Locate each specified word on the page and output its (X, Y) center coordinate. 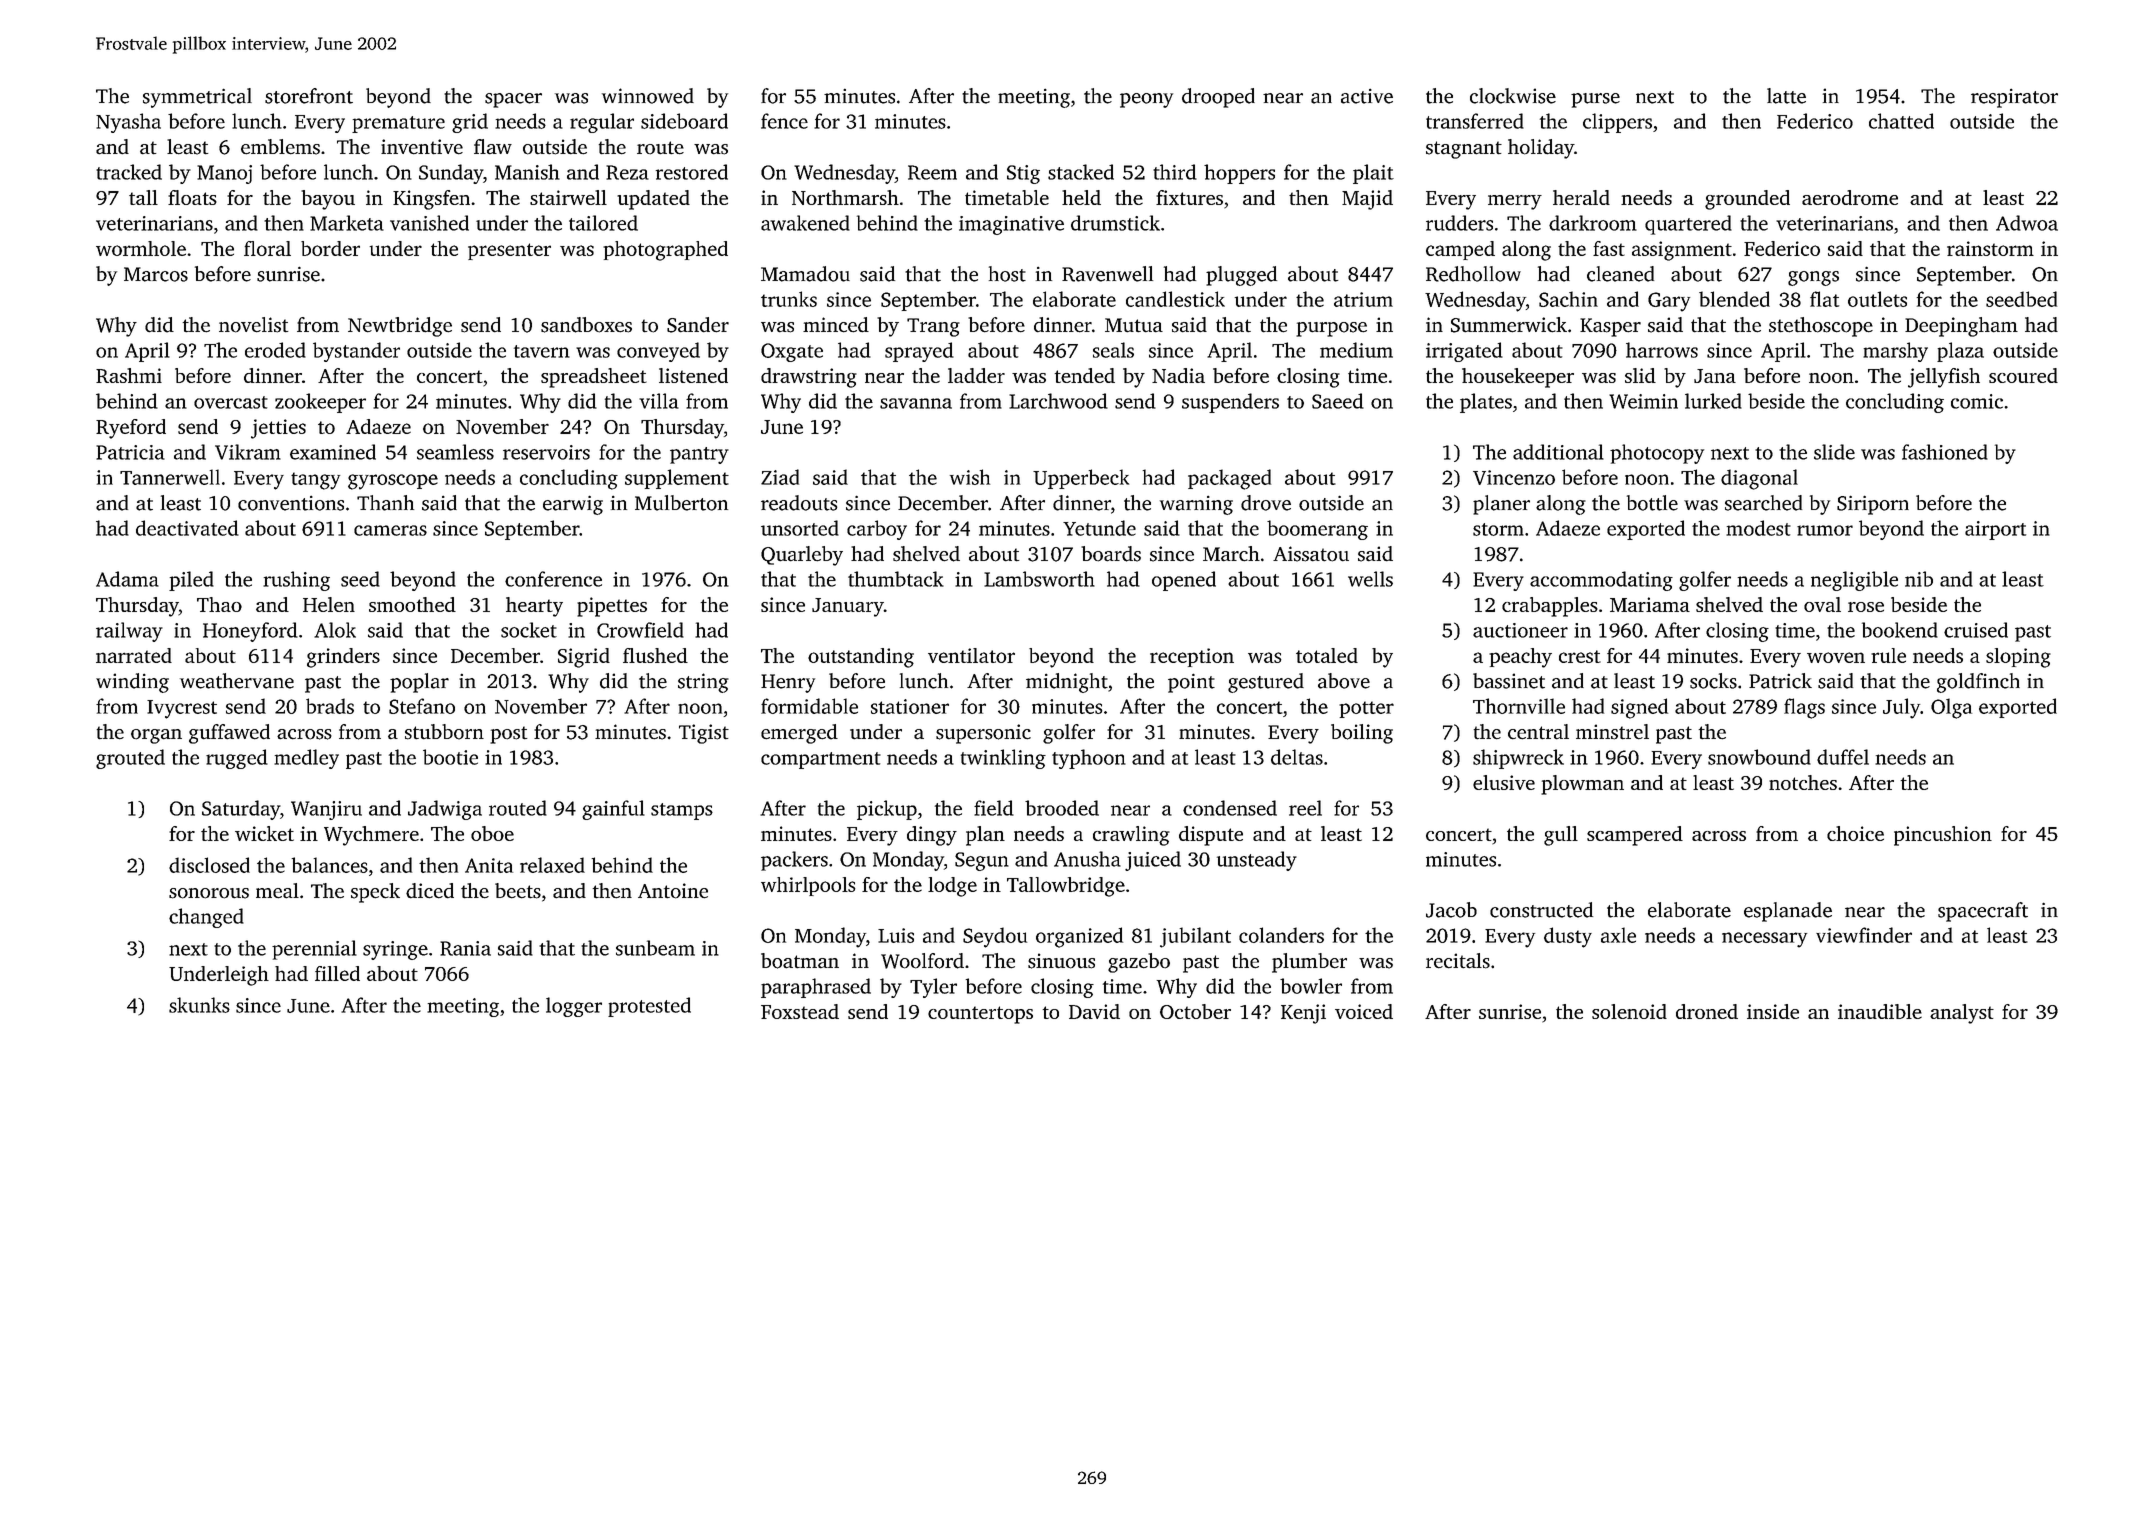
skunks (199, 1005)
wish (970, 477)
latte (1786, 96)
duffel (1843, 757)
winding (132, 683)
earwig (573, 505)
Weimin (1643, 401)
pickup (887, 810)
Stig (1023, 174)
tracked (129, 172)
